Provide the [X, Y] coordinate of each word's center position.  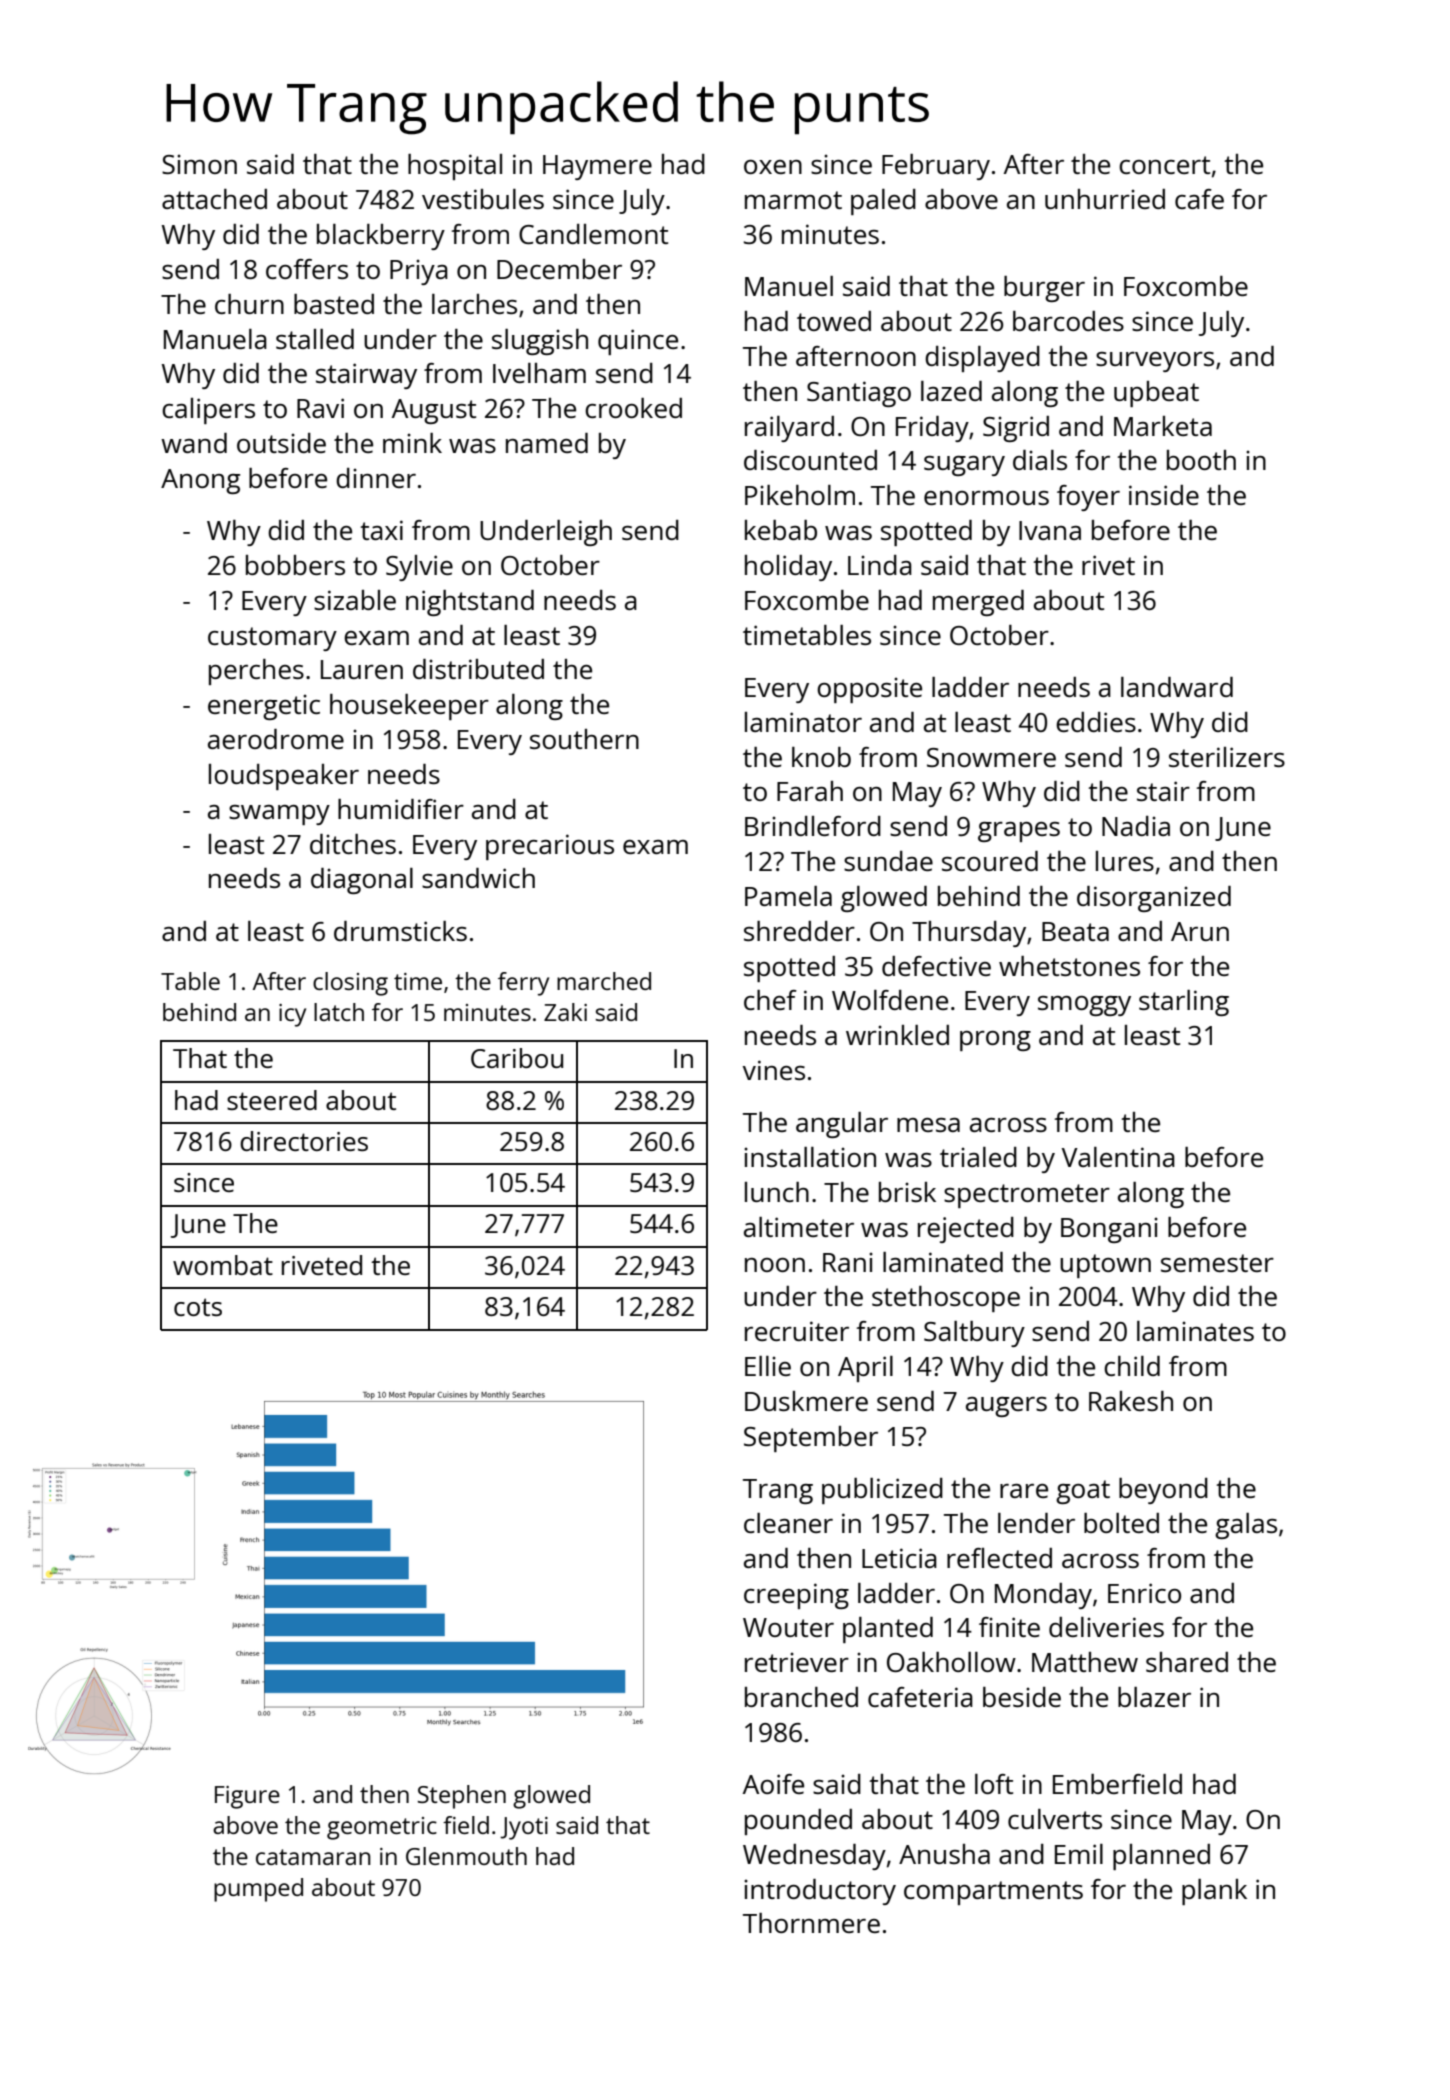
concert [1164, 165]
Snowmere [991, 757]
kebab [781, 530]
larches [474, 304]
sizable [355, 600]
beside [1022, 1697]
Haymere [597, 167]
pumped [258, 1890]
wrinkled [897, 1035]
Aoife [773, 1784]
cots [198, 1307]
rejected [966, 1230]
